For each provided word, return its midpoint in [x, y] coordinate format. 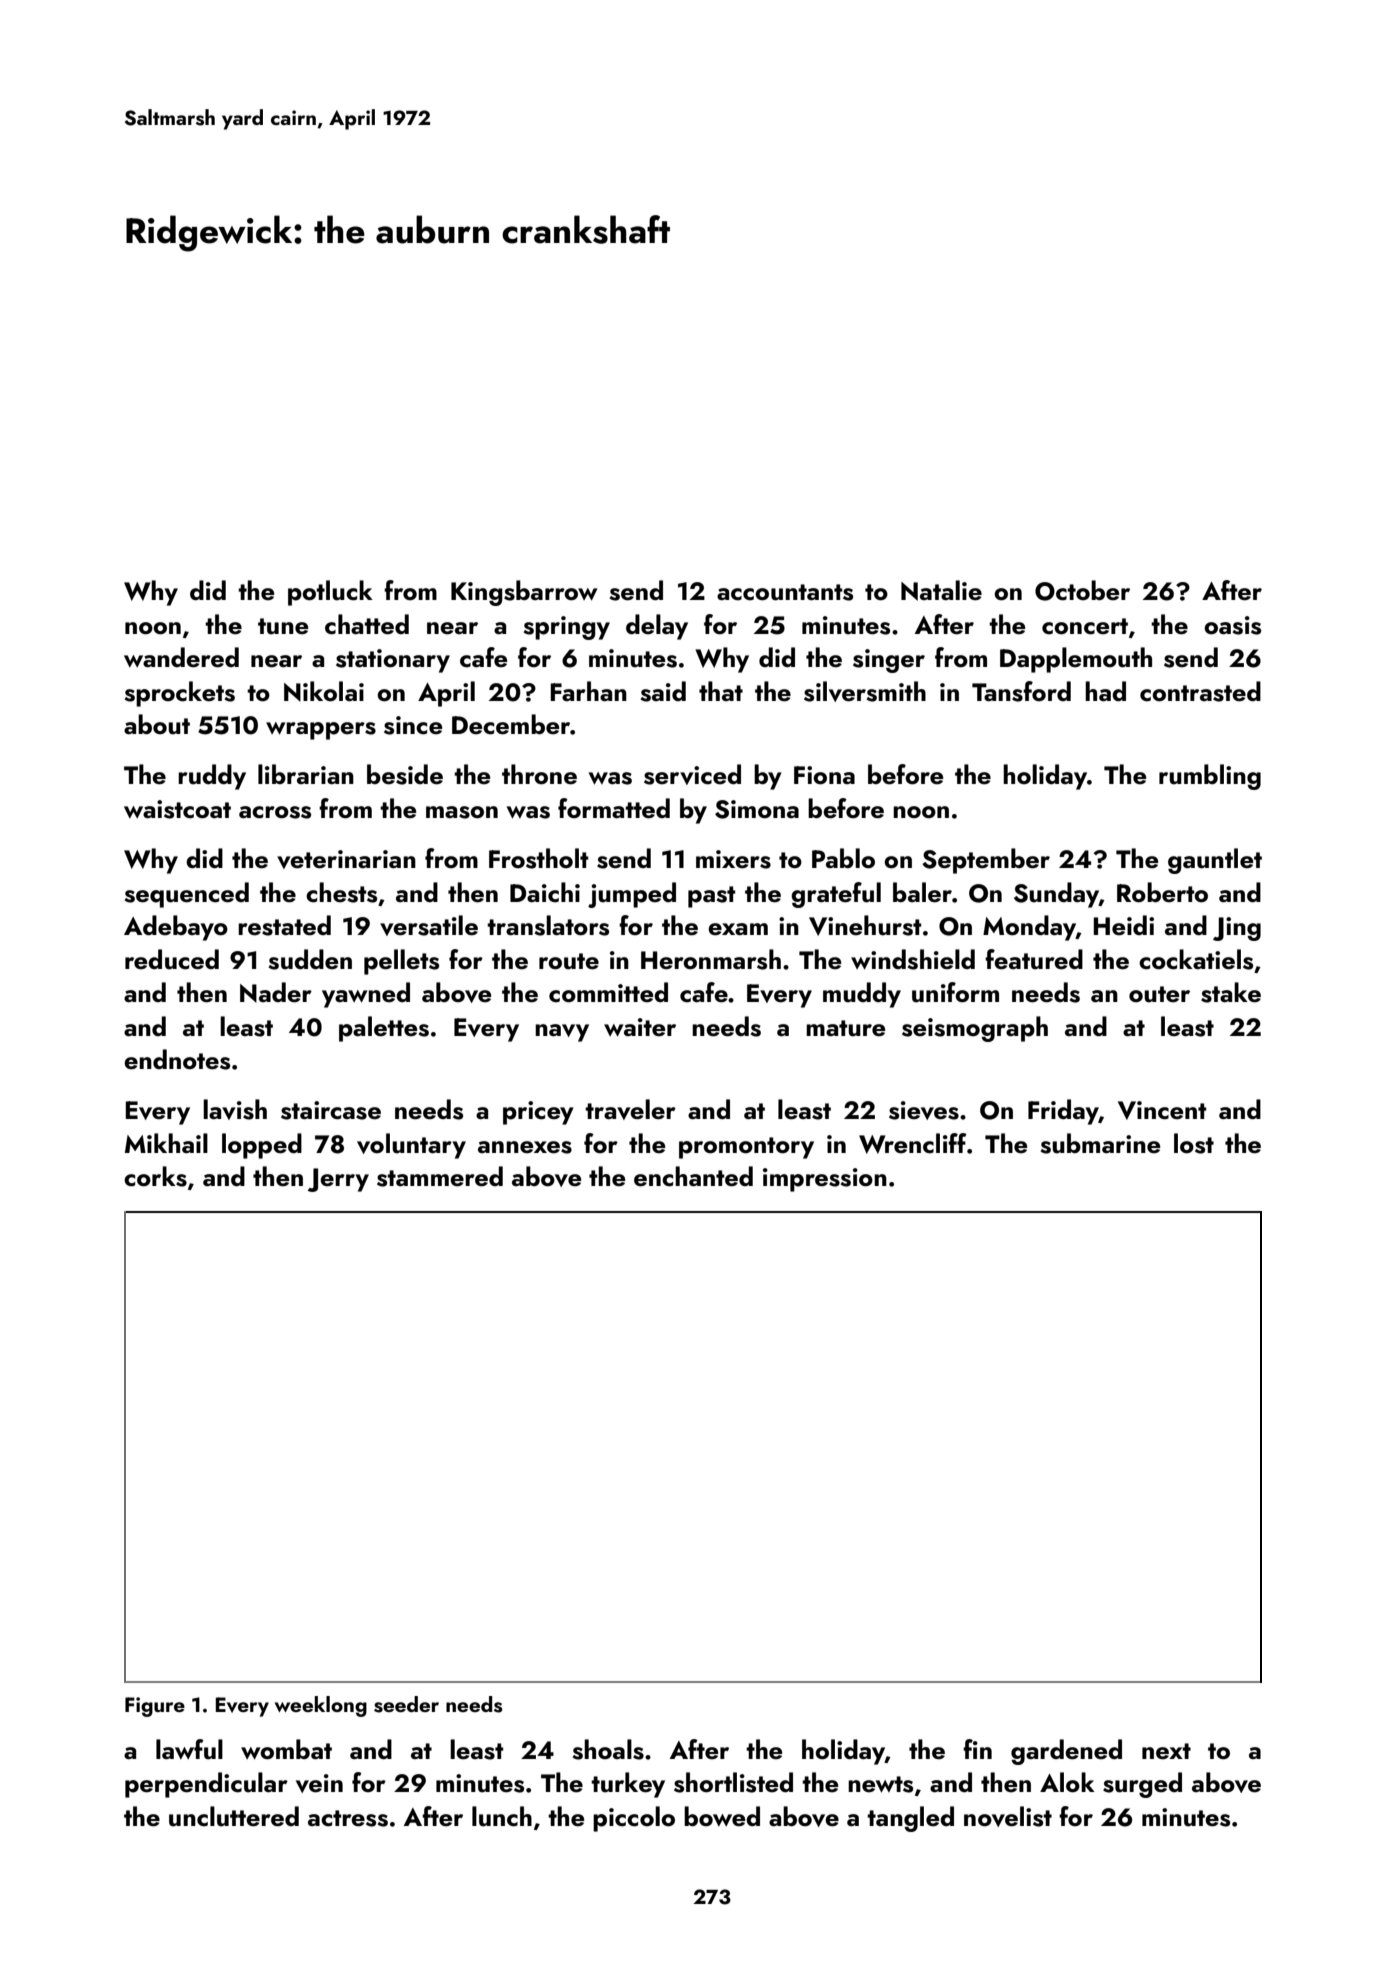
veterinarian [346, 859]
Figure [155, 1707]
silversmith [865, 691]
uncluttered [234, 1816]
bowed [722, 1816]
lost [1194, 1143]
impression [825, 1180]
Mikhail [166, 1143]
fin [977, 1749]
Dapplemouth [1076, 660]
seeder [406, 1704]
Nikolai [324, 691]
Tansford [1021, 691]
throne [539, 774]
